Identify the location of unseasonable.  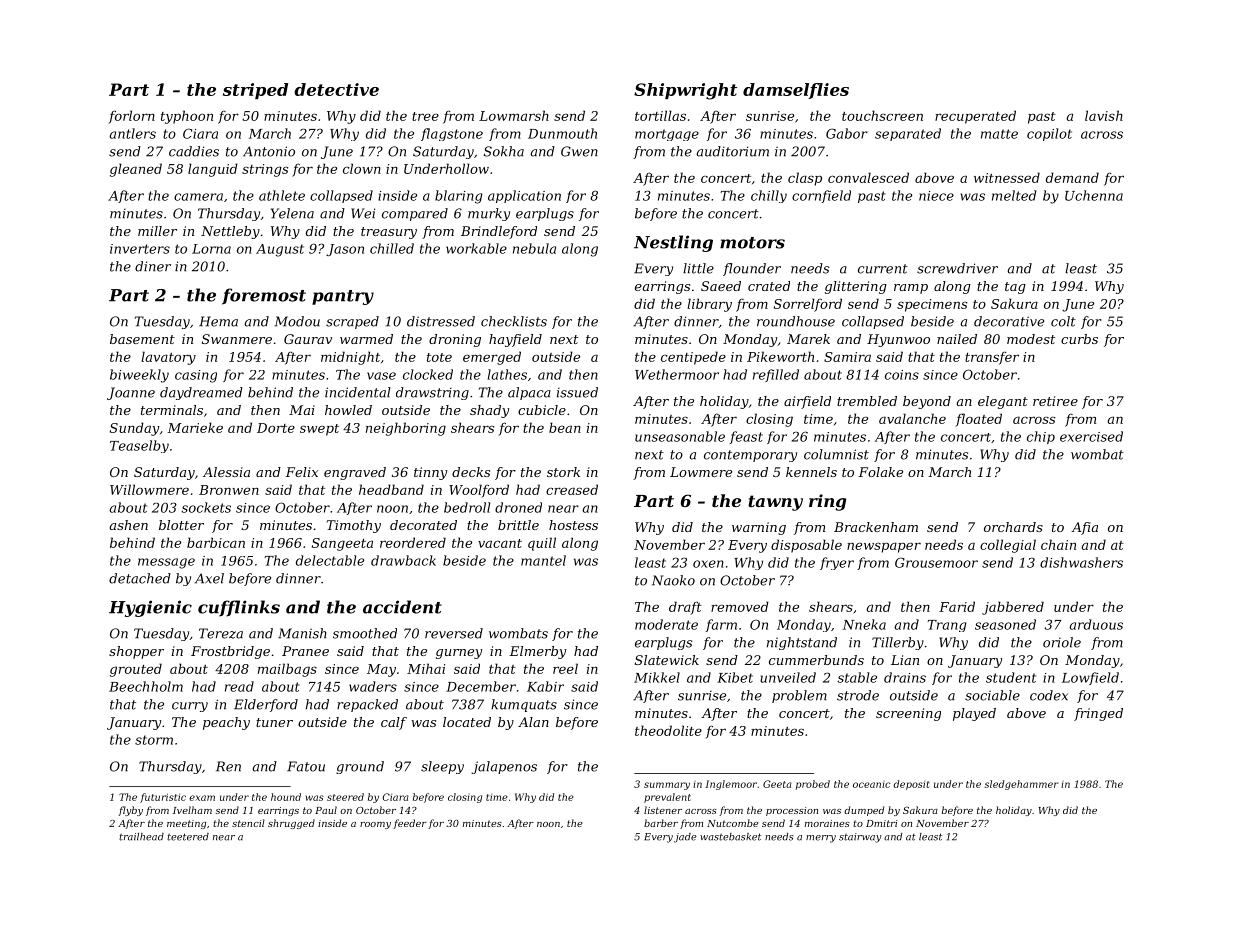
(680, 436).
